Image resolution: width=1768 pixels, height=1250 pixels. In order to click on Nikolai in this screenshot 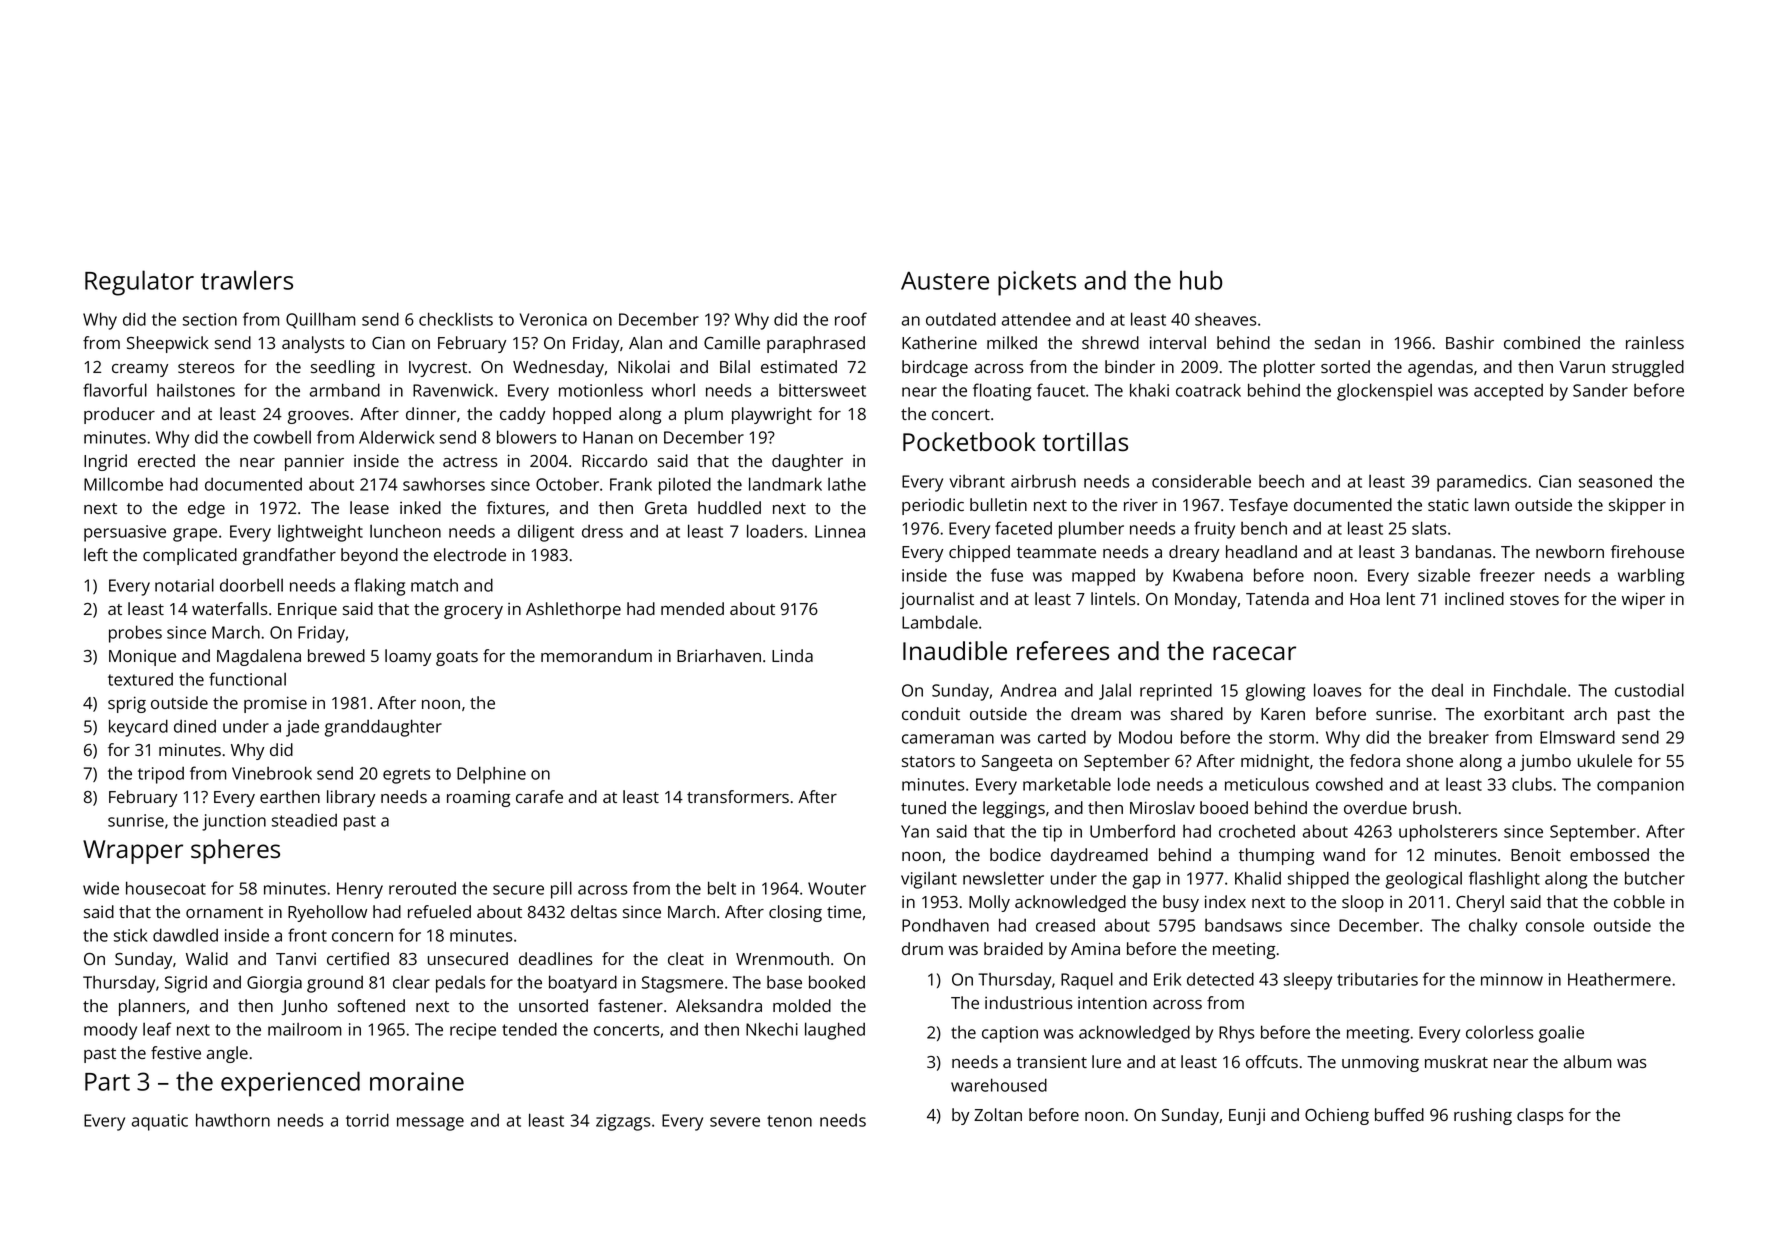, I will do `click(644, 366)`.
